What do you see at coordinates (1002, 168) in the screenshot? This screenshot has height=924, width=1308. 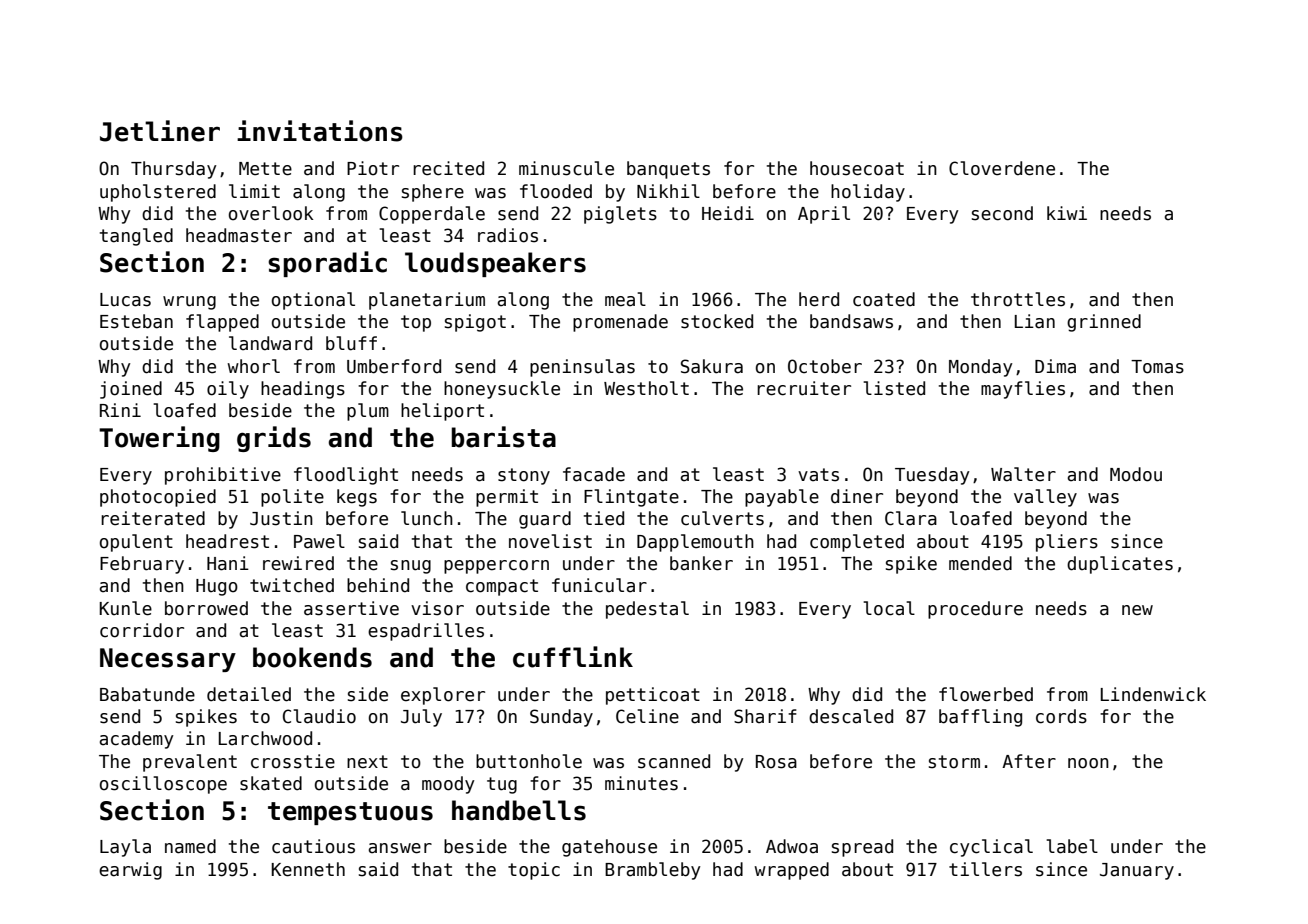 I see `Cloverdene` at bounding box center [1002, 168].
